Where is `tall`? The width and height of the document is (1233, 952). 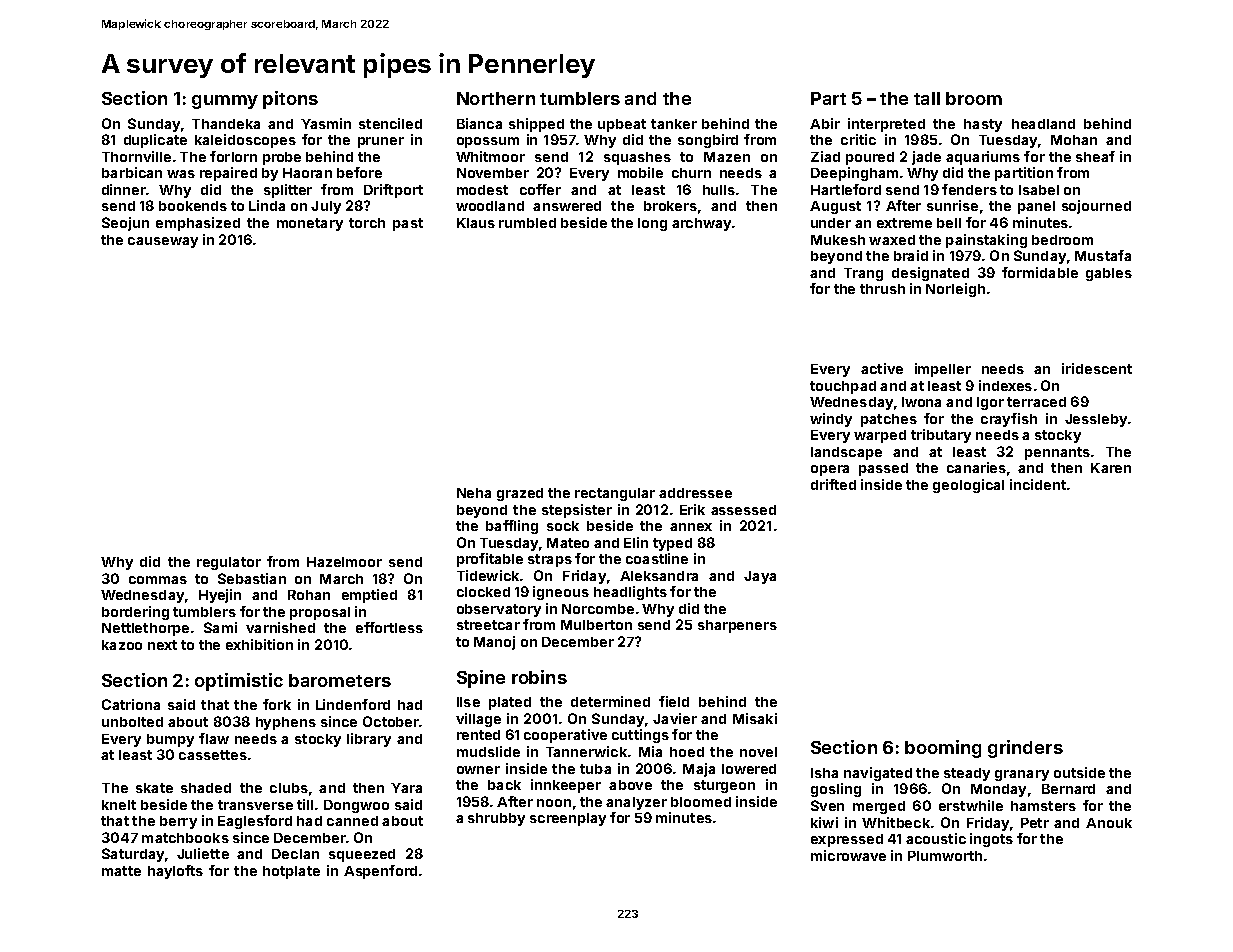 tall is located at coordinates (927, 98).
